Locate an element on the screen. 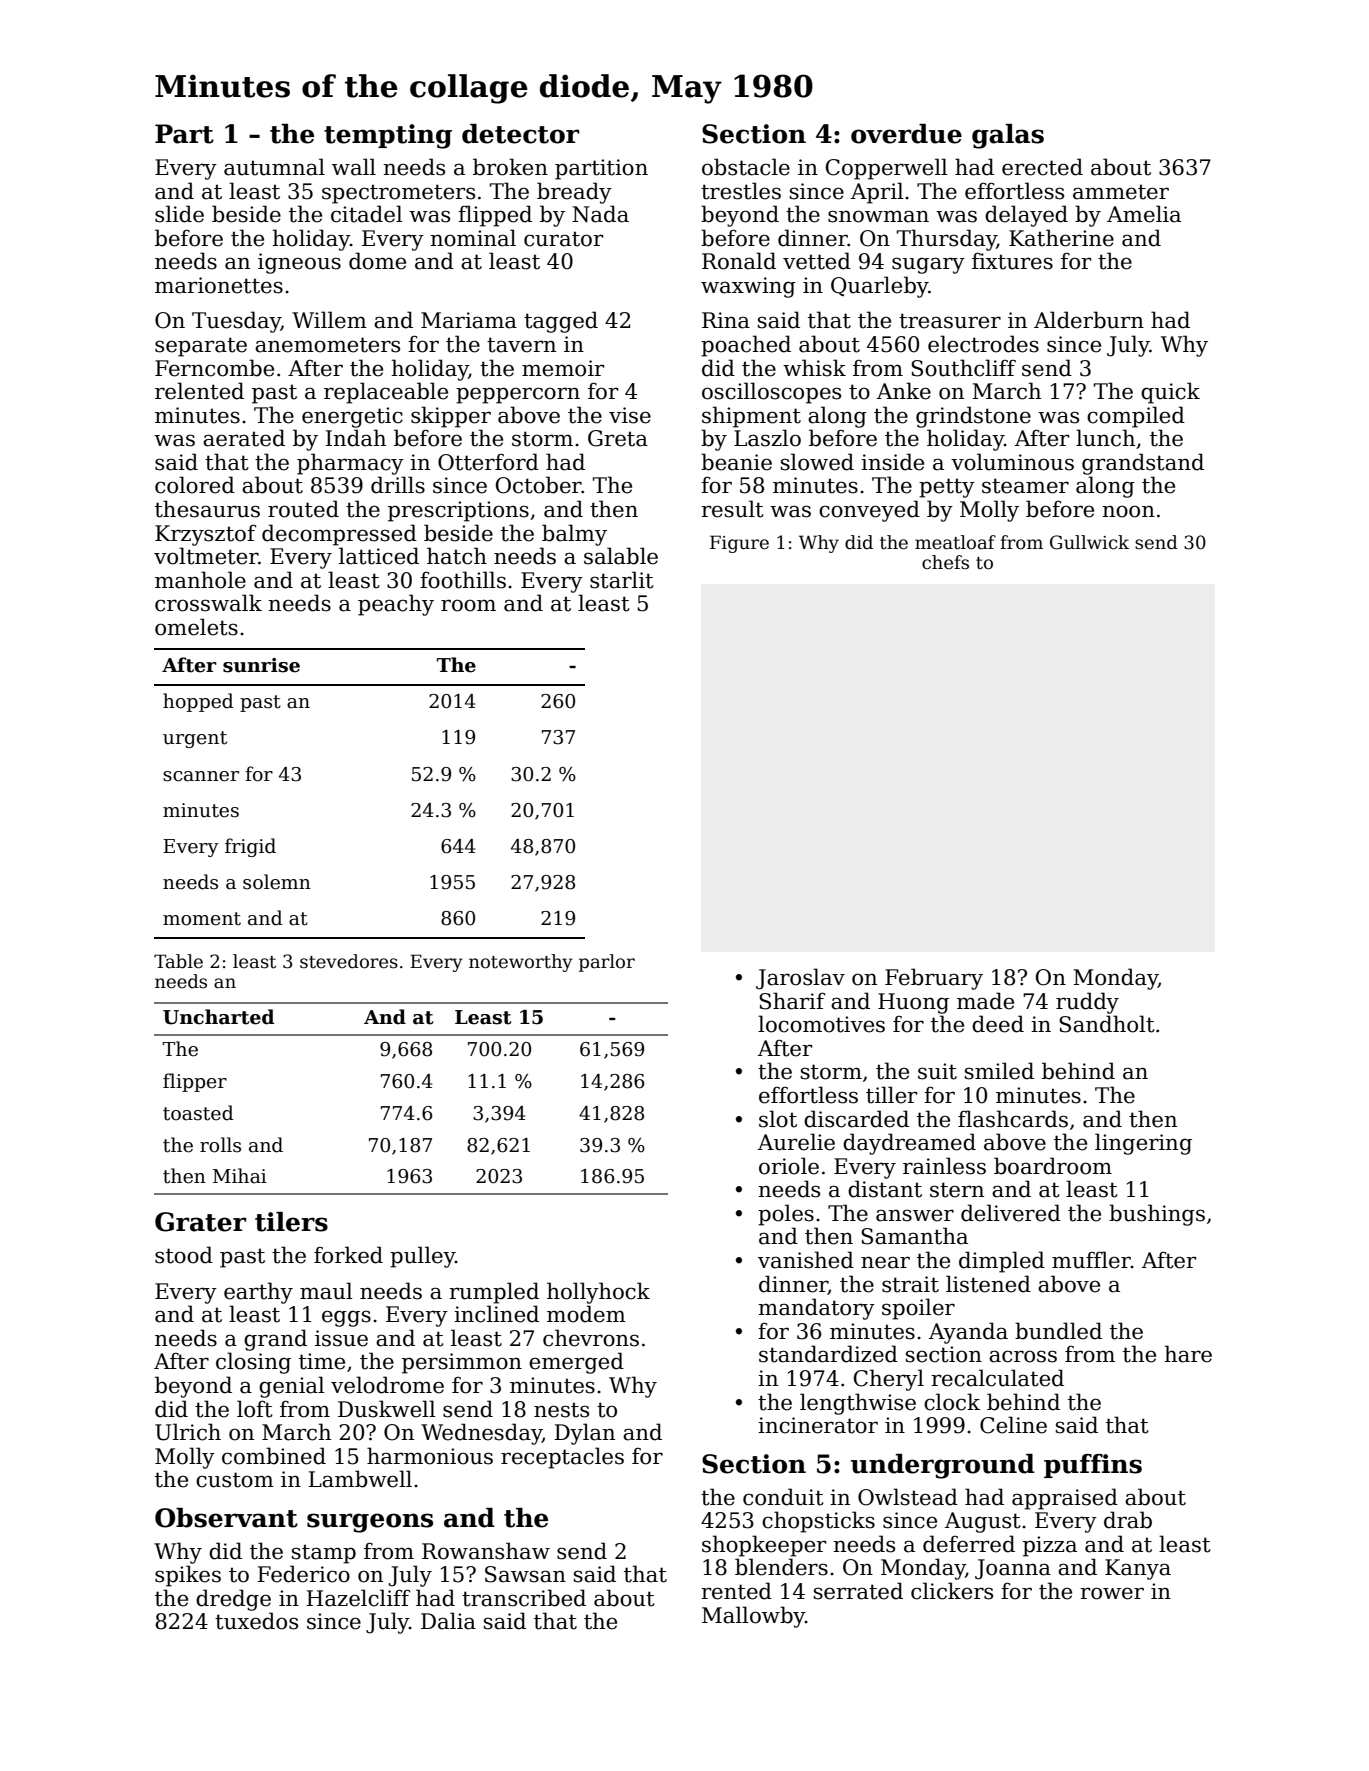 The width and height of the screenshot is (1369, 1771). aerated is located at coordinates (244, 438).
